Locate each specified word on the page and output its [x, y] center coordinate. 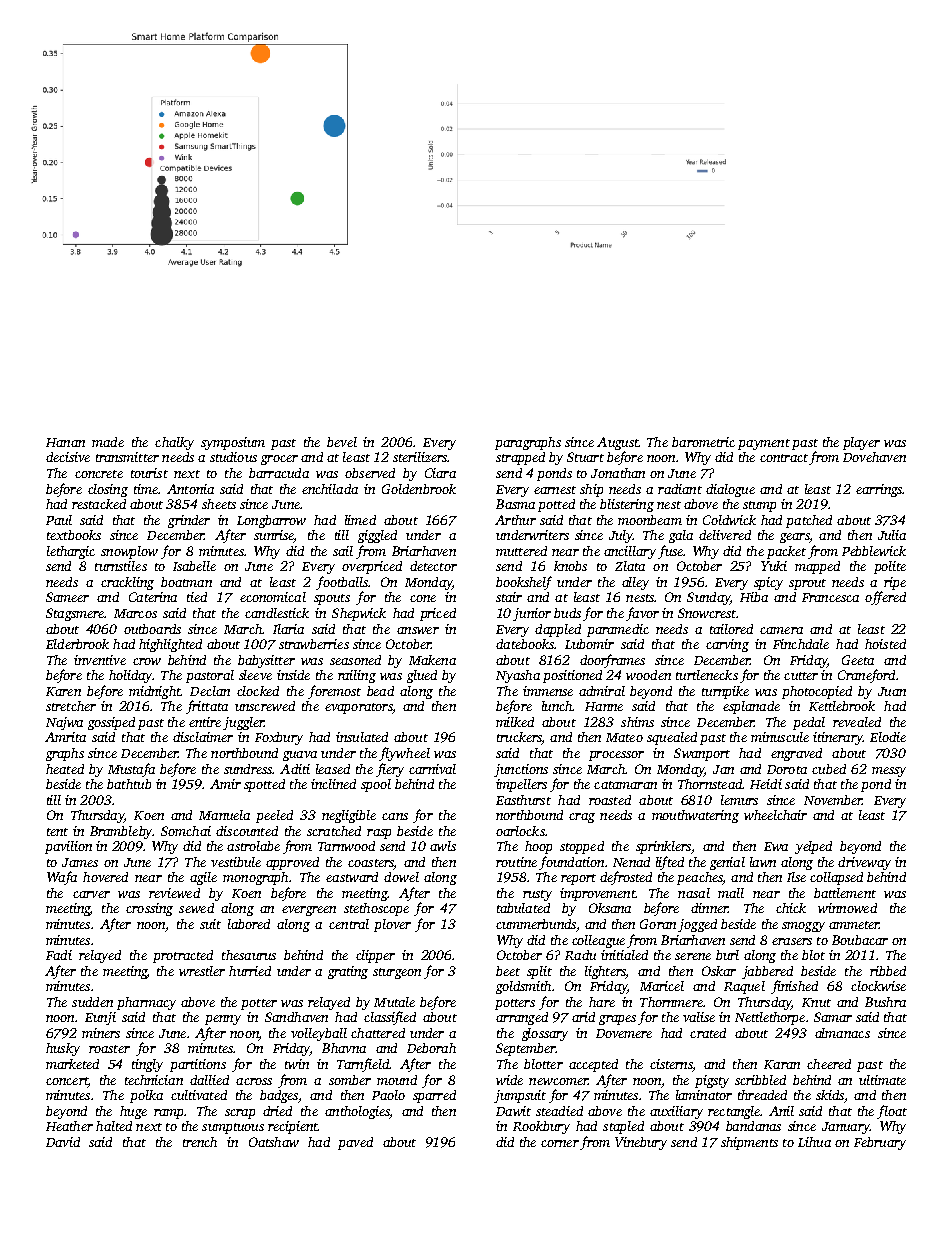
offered [885, 598]
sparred [434, 1096]
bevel [342, 442]
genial [727, 863]
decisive [68, 457]
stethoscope [376, 909]
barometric [703, 442]
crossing [149, 909]
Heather [69, 1126]
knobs [570, 566]
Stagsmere [75, 614]
